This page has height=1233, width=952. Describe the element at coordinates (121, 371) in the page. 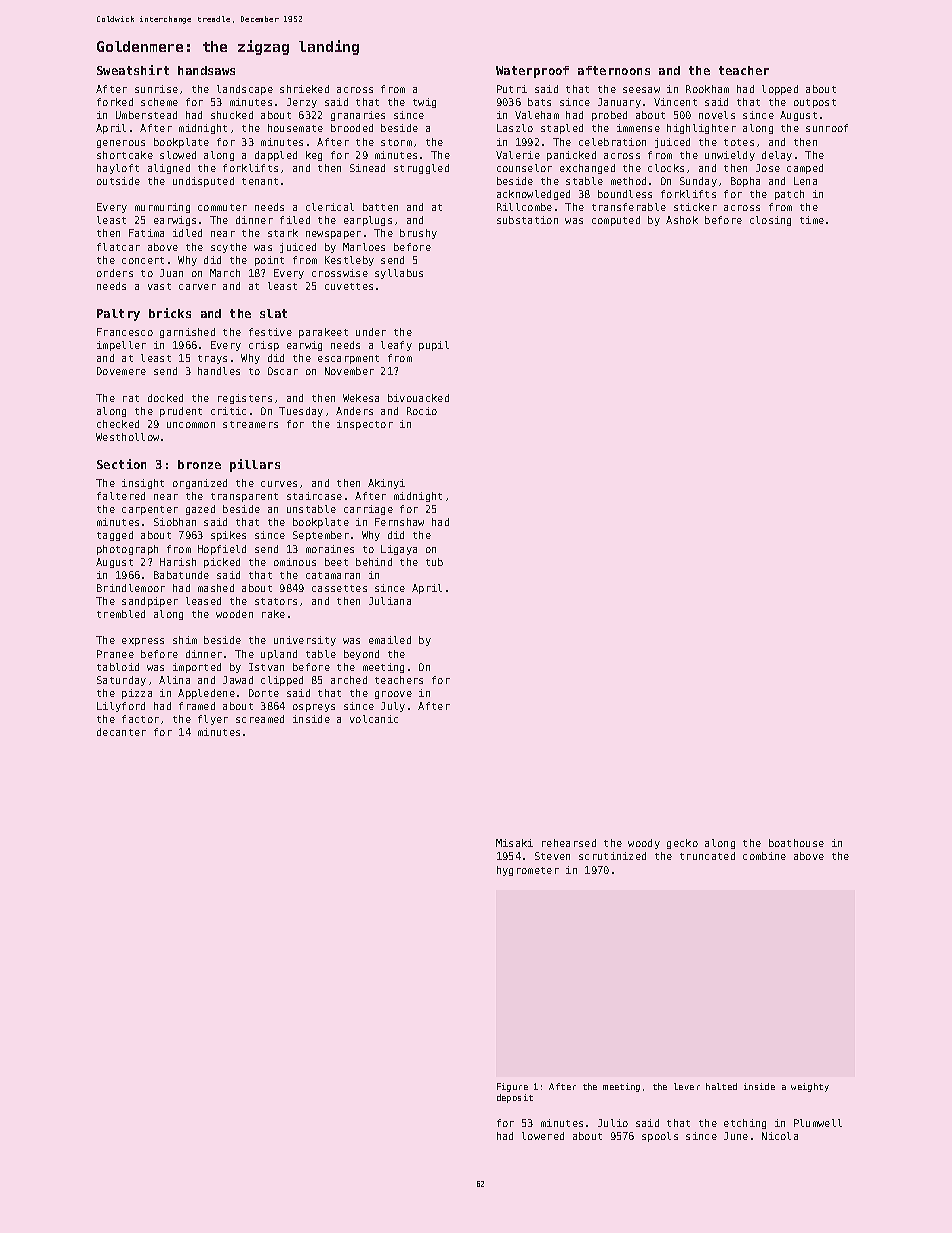

I see `Dovemere` at that location.
